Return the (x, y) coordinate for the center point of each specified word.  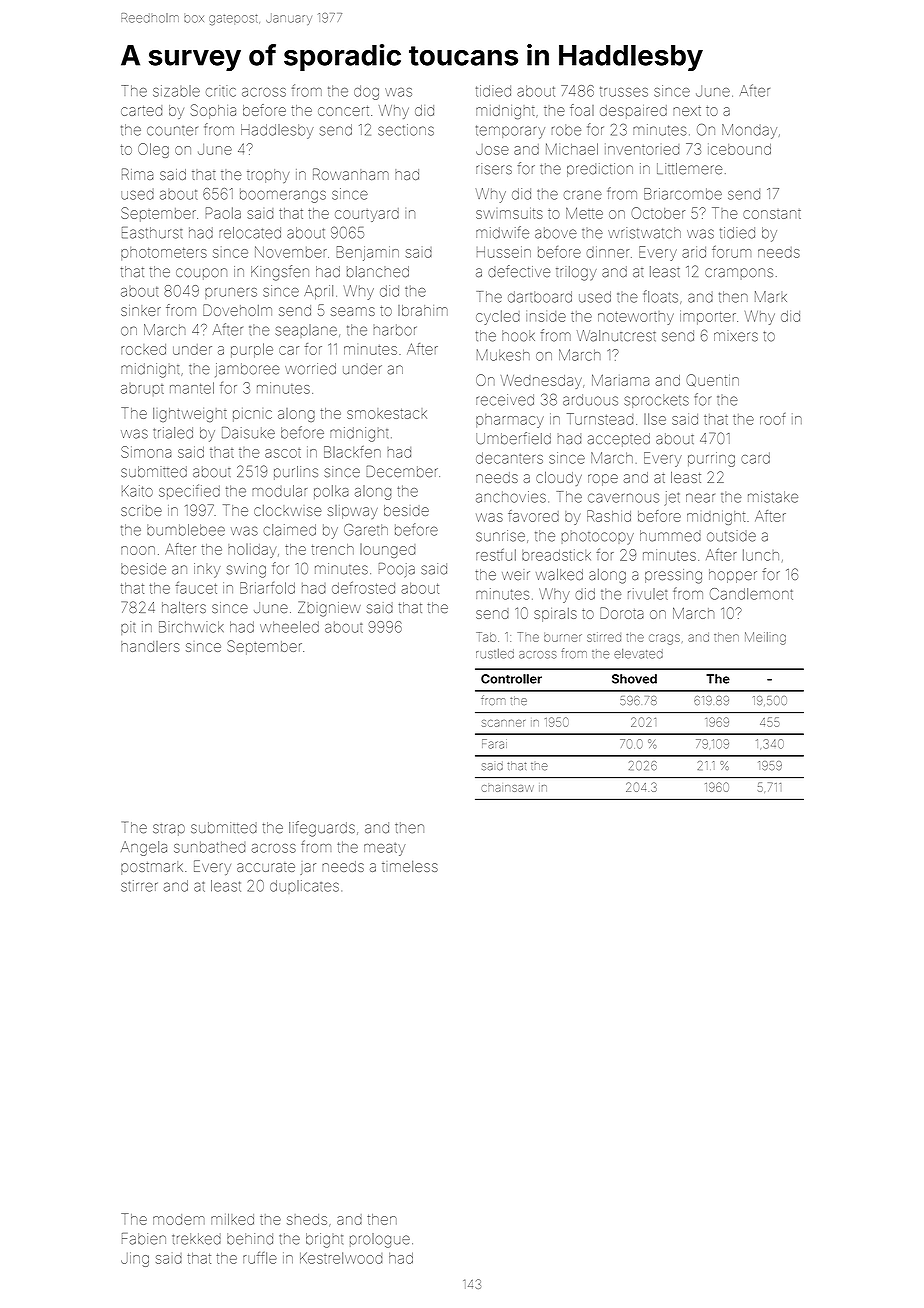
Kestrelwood (341, 1258)
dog (366, 92)
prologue (380, 1240)
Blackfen (352, 452)
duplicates (304, 886)
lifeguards (322, 829)
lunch (761, 555)
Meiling (765, 638)
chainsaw (507, 788)
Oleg (153, 150)
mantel (192, 388)
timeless (410, 866)
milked (232, 1219)
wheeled (289, 627)
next (687, 111)
